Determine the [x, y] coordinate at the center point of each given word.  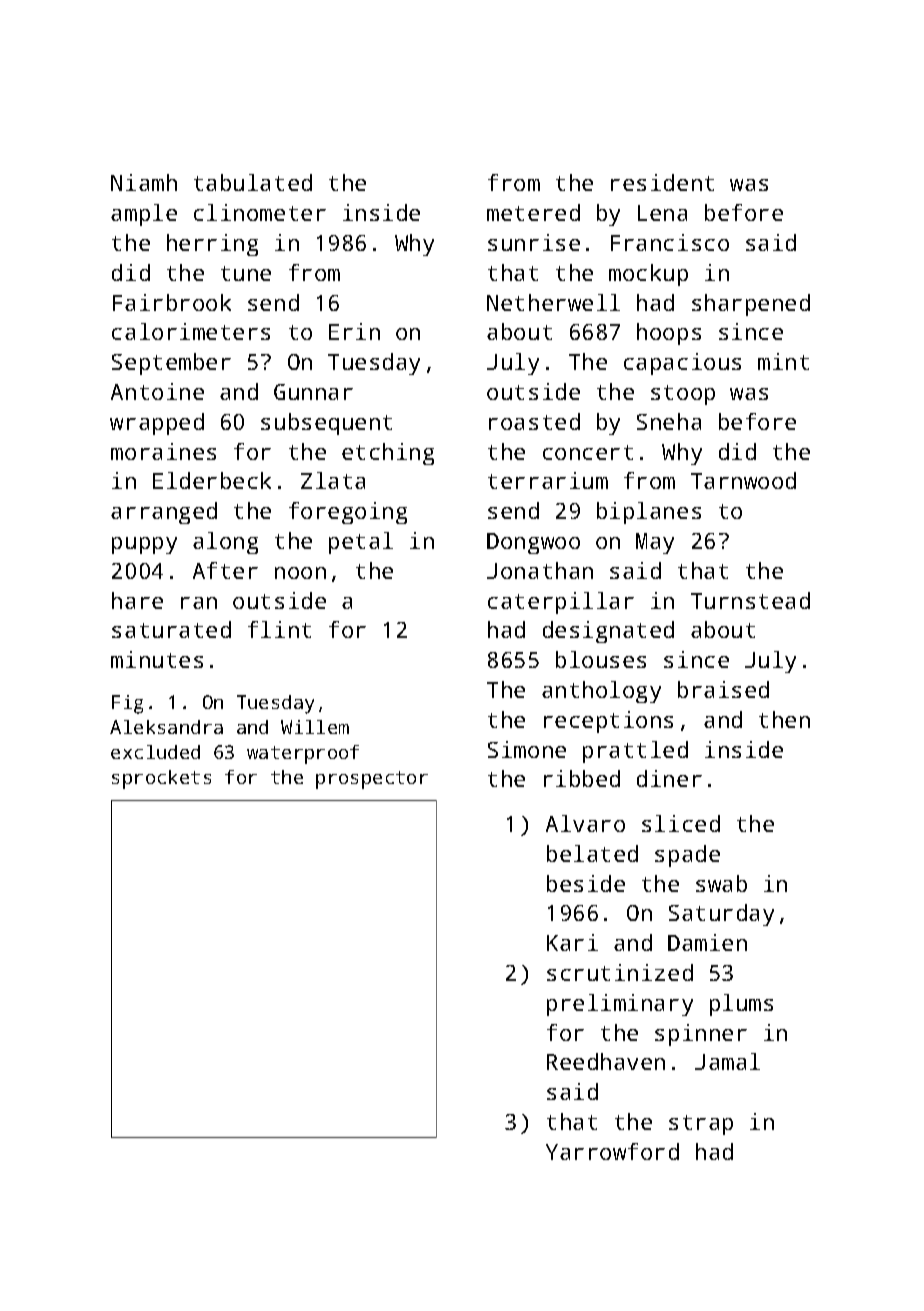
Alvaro [585, 823]
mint [783, 361]
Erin [354, 331]
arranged [164, 513]
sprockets [161, 779]
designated [608, 632]
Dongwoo [533, 543]
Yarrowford [612, 1151]
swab [721, 883]
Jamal [727, 1061]
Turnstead [750, 600]
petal [361, 543]
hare [137, 600]
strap [701, 1125]
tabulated [253, 182]
